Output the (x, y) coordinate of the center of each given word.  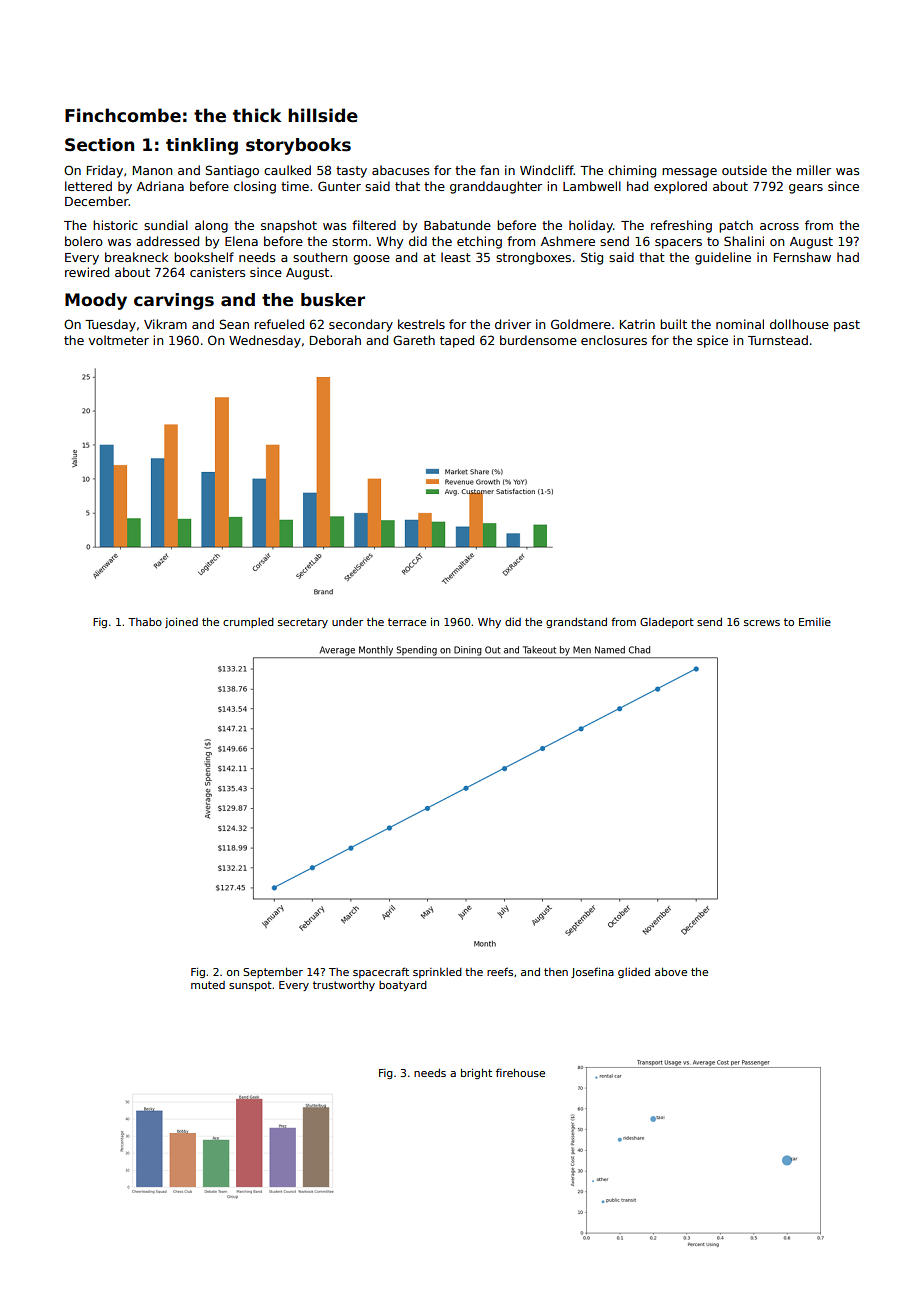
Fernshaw (802, 257)
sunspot (250, 986)
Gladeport (667, 623)
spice (712, 341)
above (671, 972)
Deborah (335, 340)
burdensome (538, 340)
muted (208, 985)
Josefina (592, 972)
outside (744, 170)
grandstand (576, 623)
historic (115, 225)
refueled (279, 324)
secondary (361, 325)
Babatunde (457, 225)
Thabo (145, 622)
